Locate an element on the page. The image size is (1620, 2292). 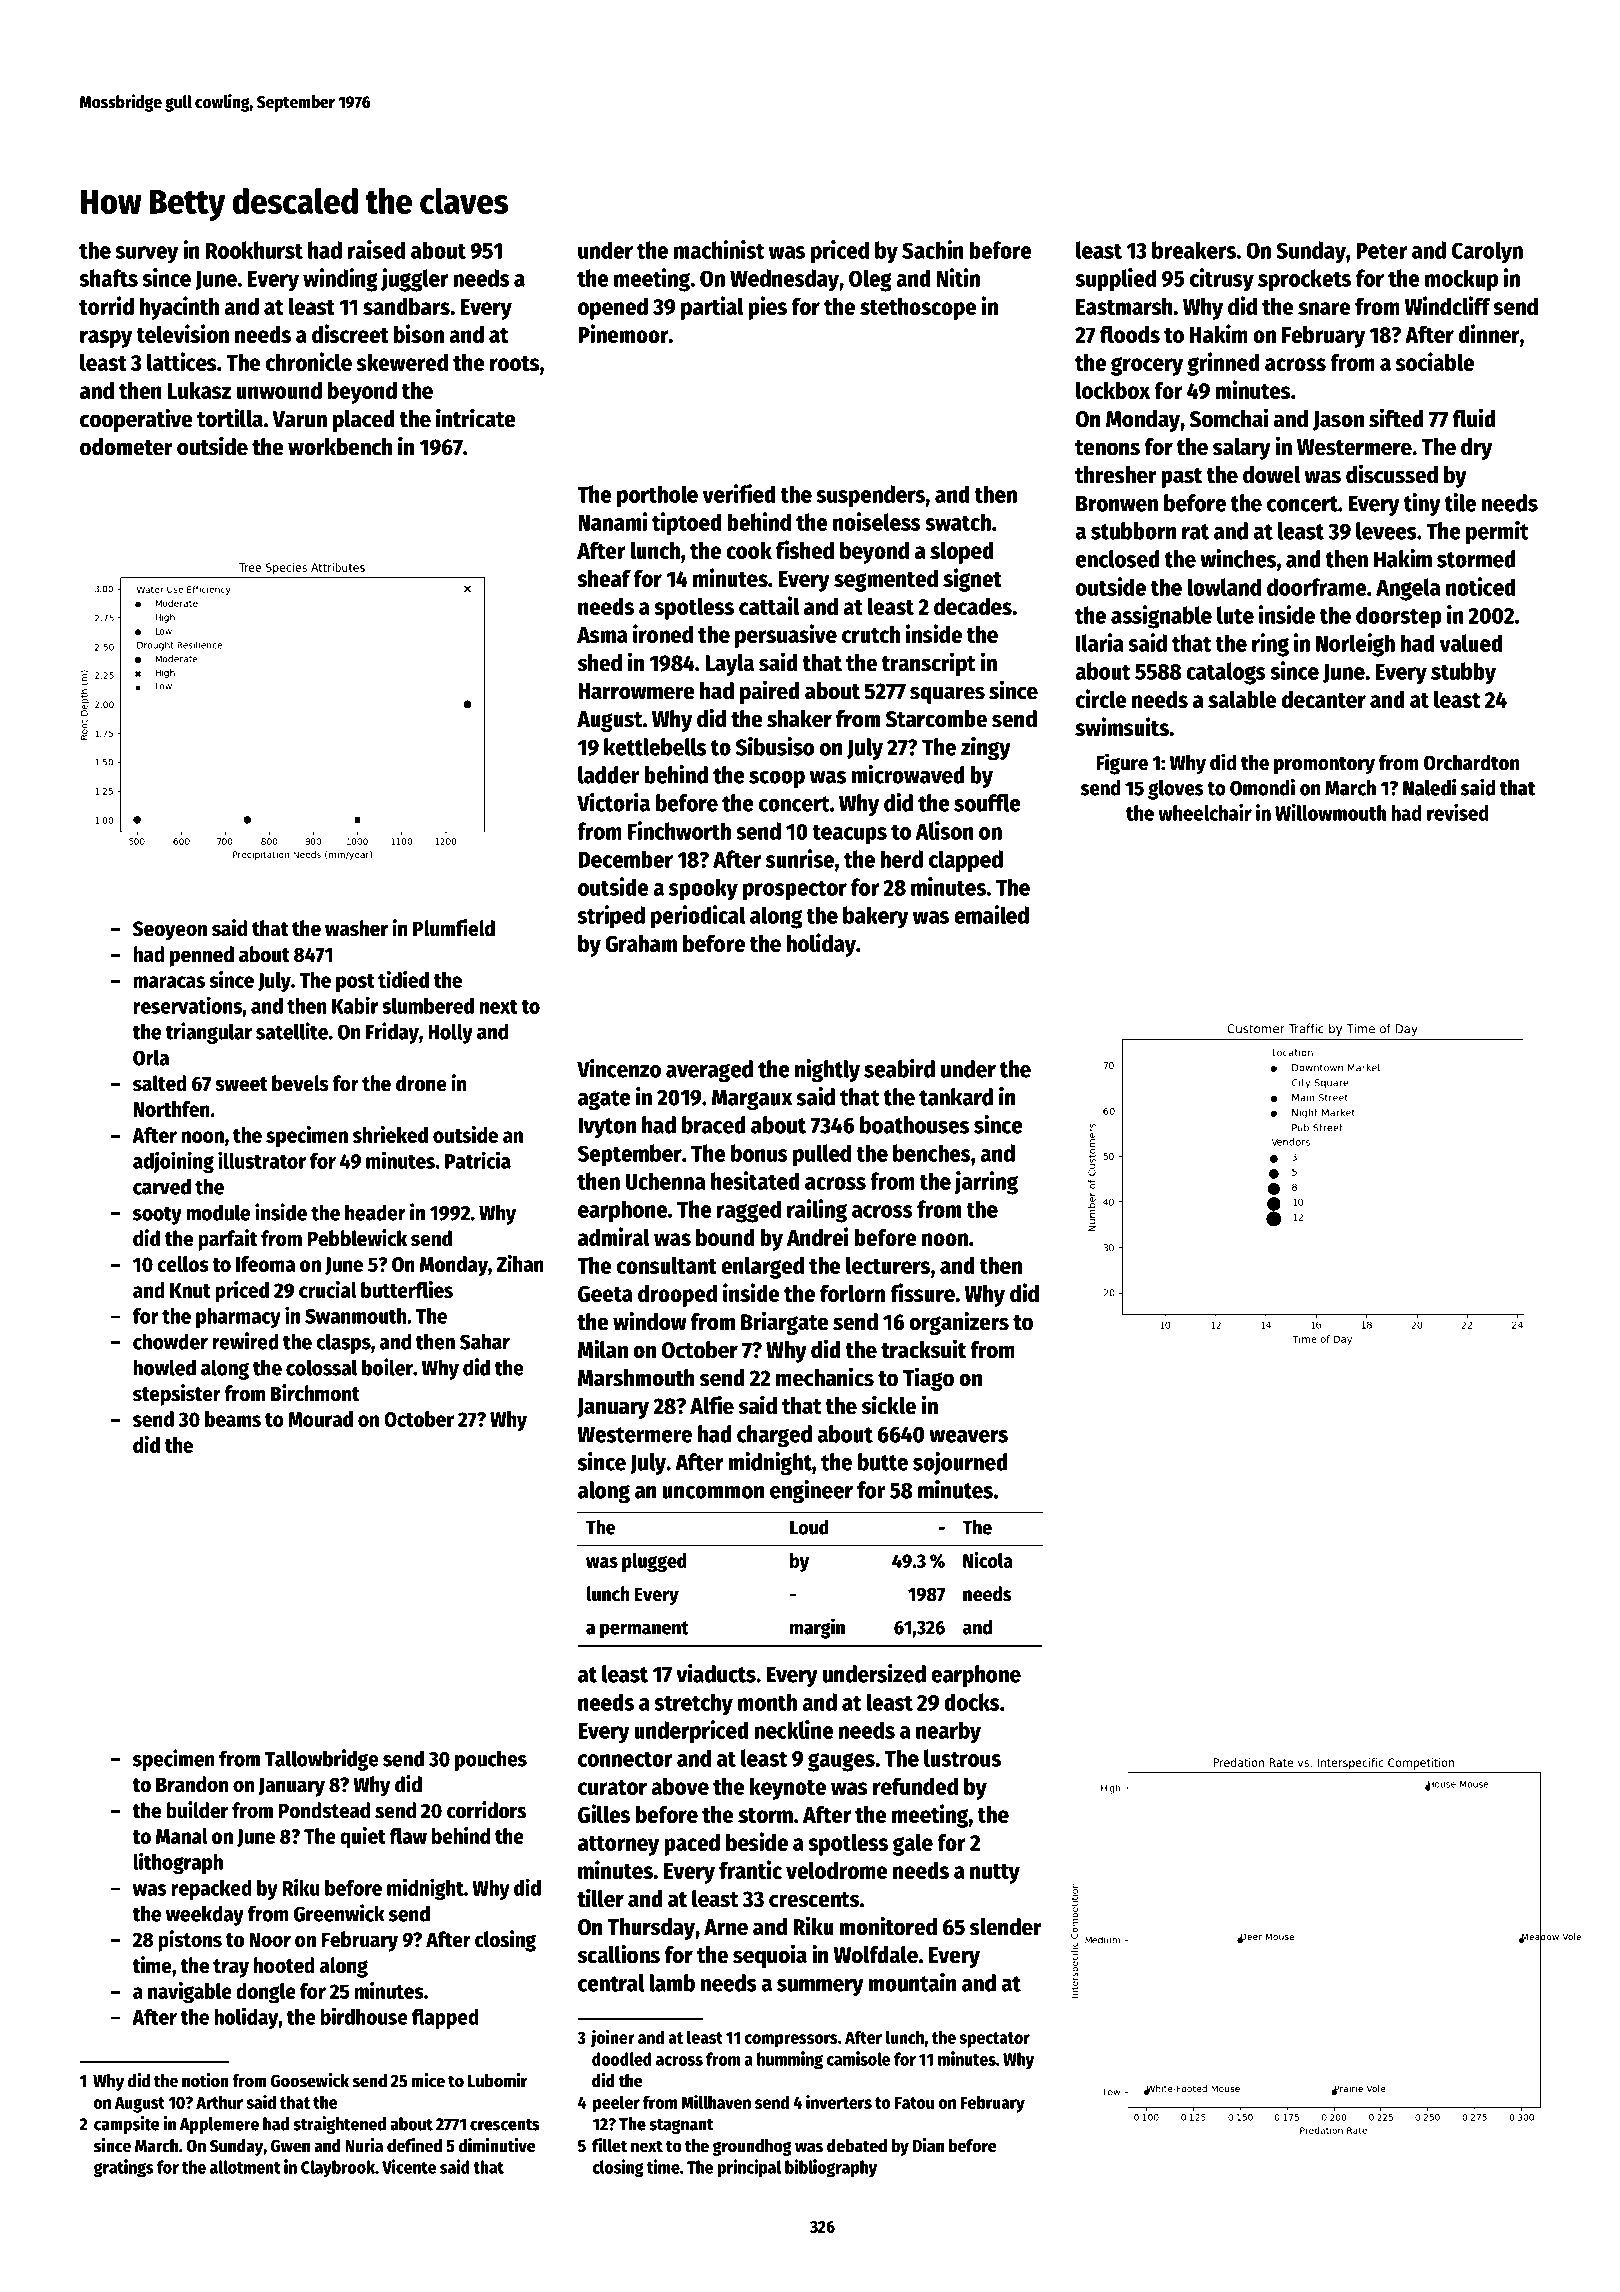
cattail is located at coordinates (769, 605).
